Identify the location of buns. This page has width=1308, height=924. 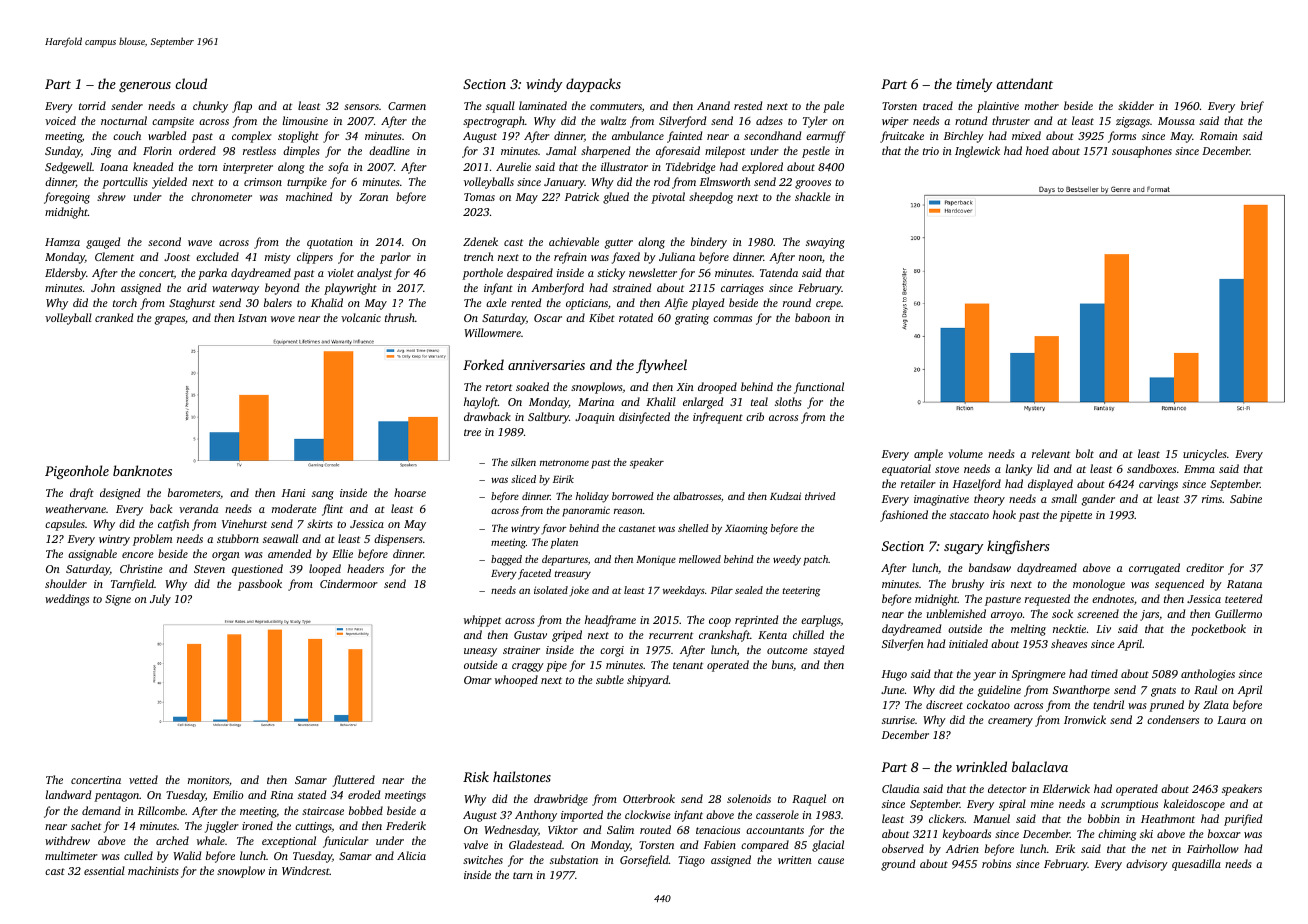
(782, 664).
